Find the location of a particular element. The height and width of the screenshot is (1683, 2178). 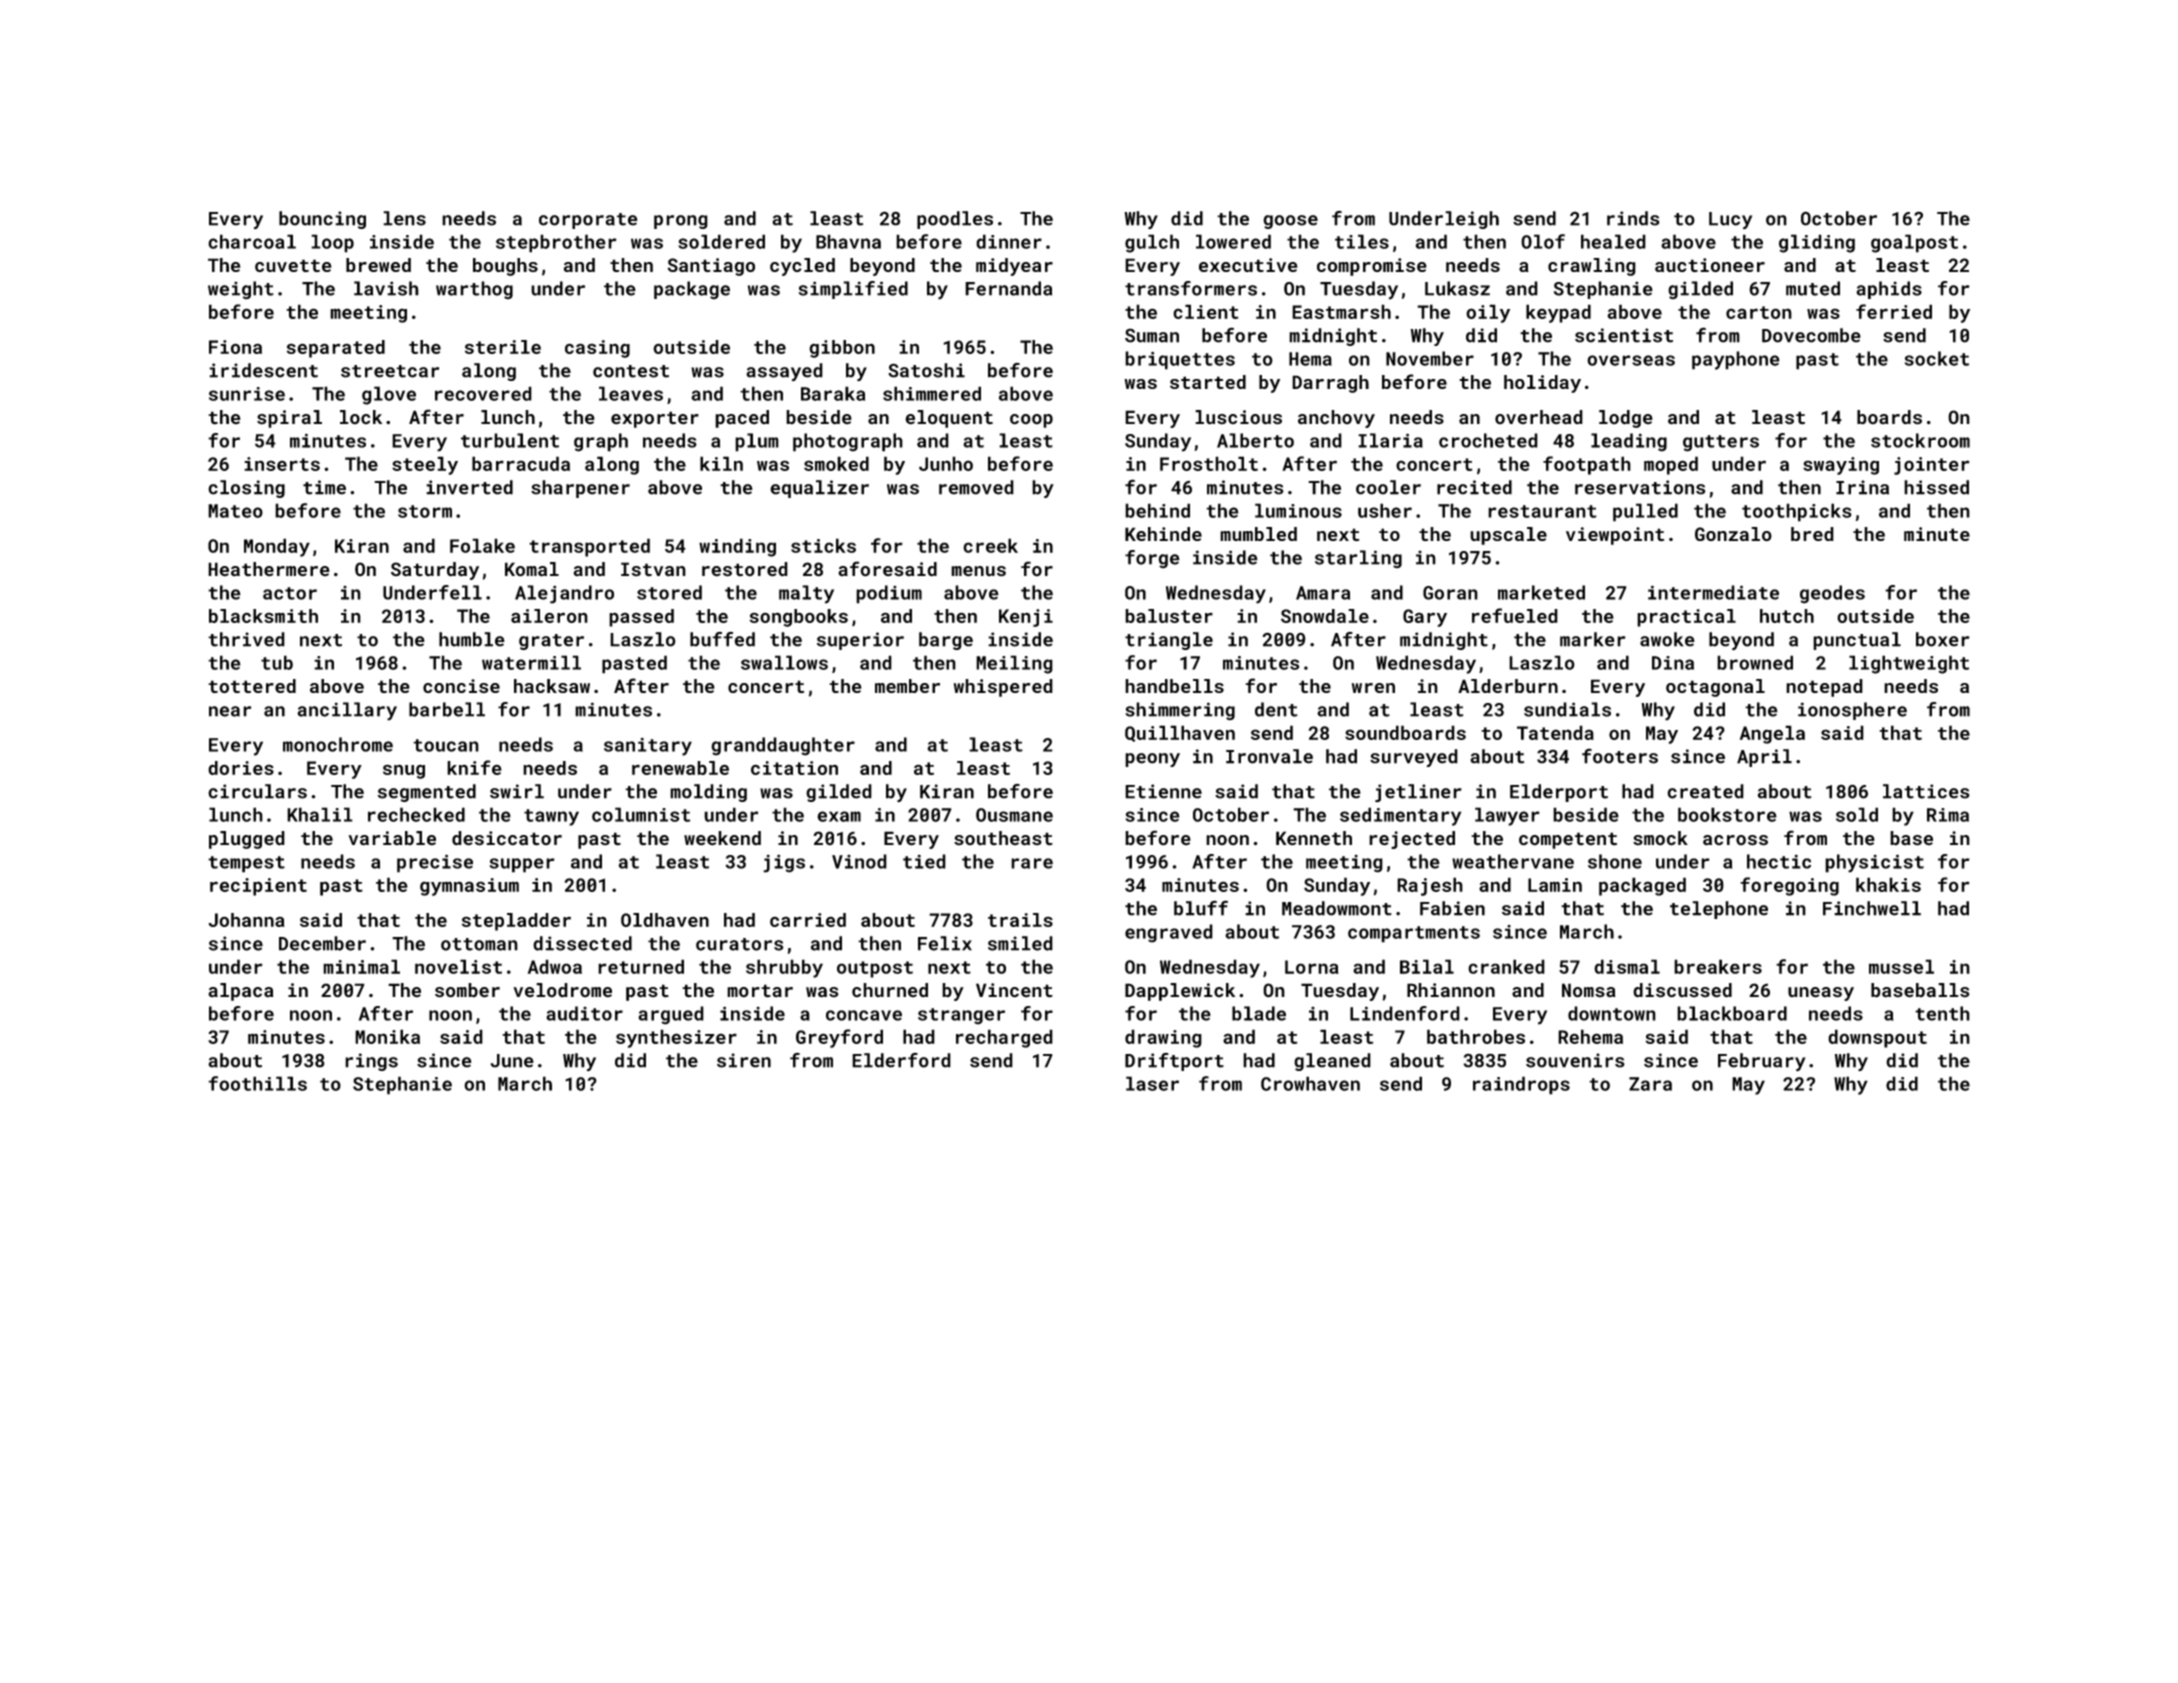

charcoal is located at coordinates (252, 241).
